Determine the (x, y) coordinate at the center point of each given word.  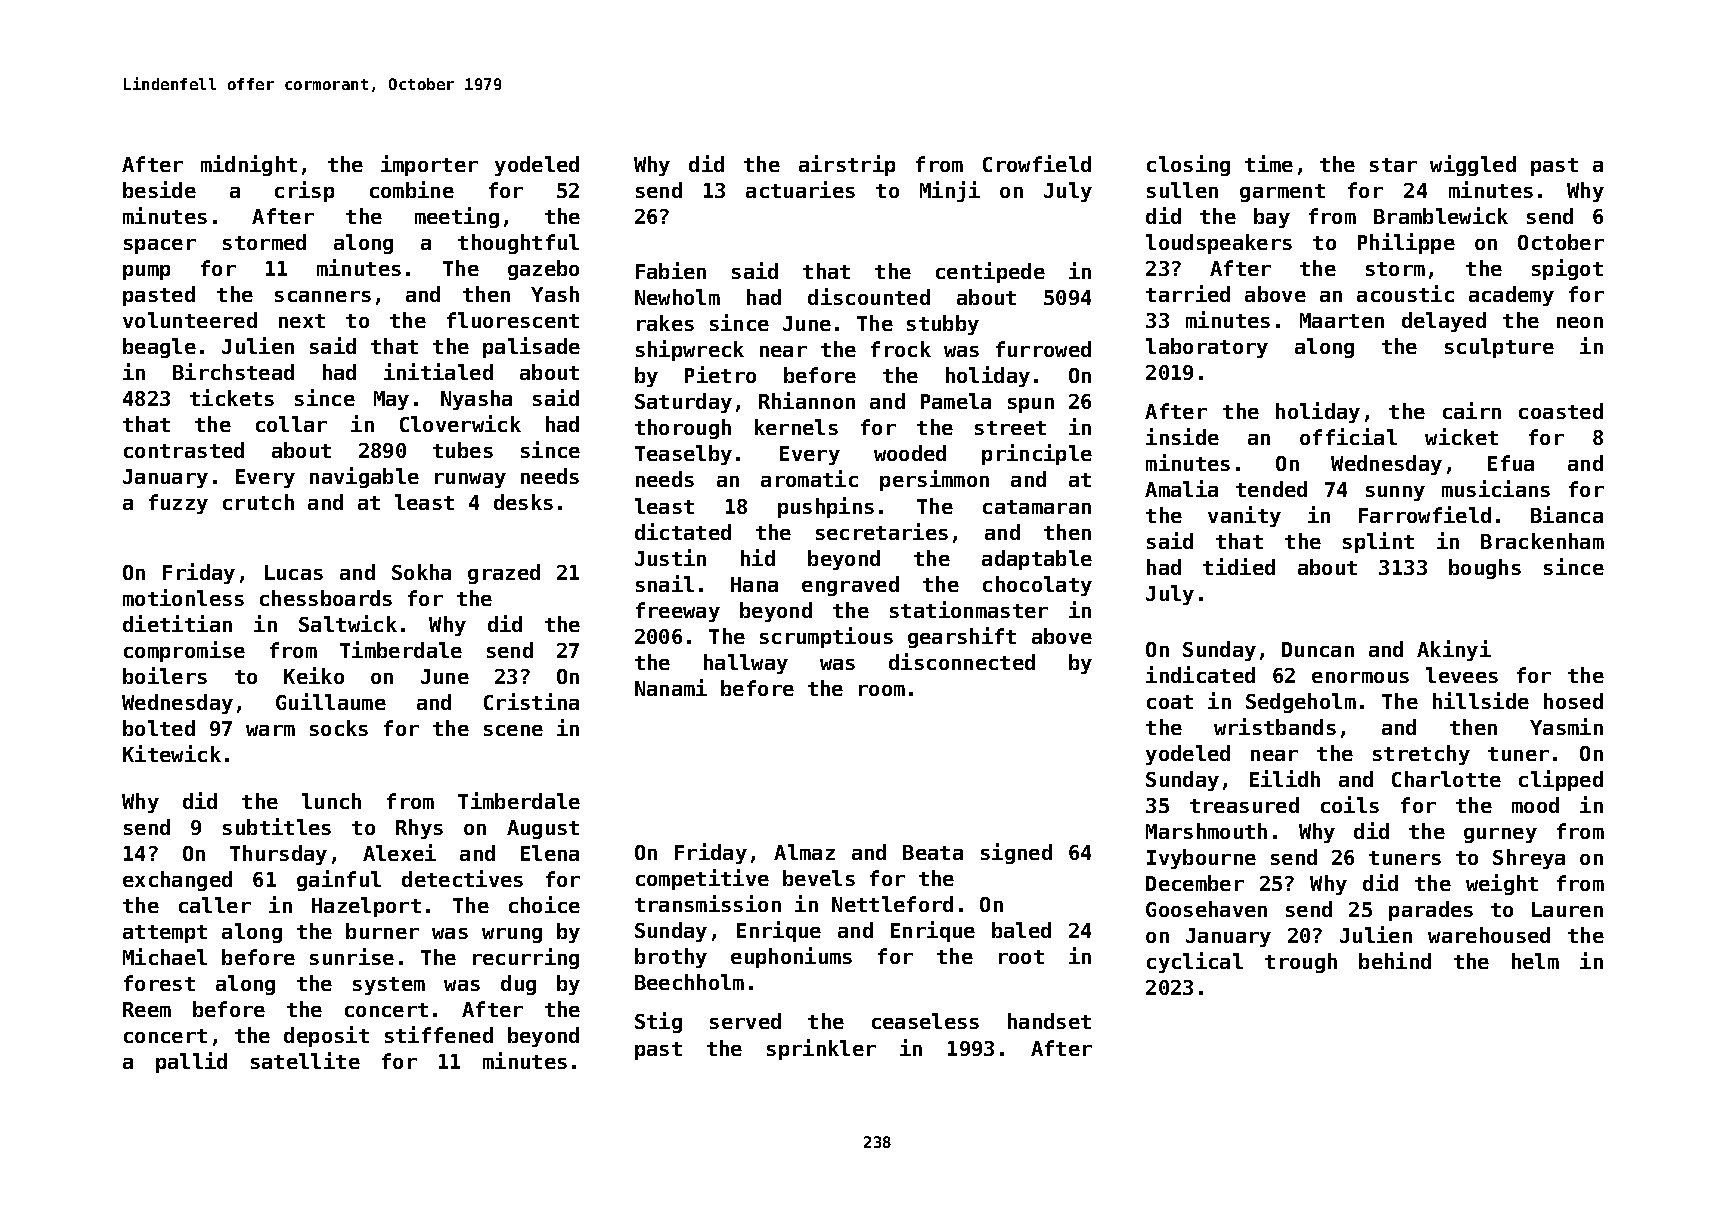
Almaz (804, 852)
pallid (191, 1062)
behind (1395, 960)
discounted (869, 296)
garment (1282, 193)
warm (270, 730)
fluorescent (513, 320)
